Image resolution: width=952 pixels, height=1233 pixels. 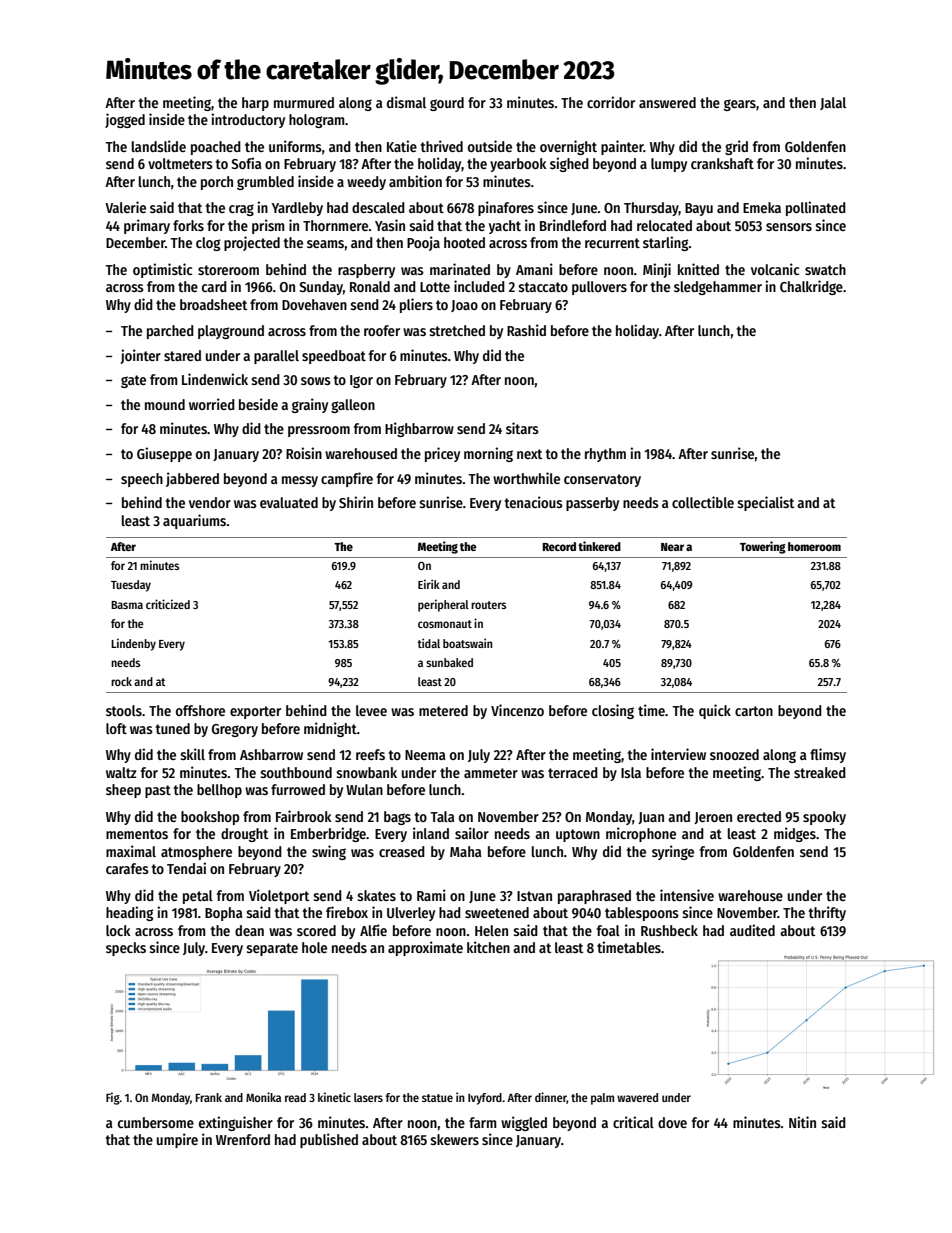 I want to click on Igor, so click(x=361, y=381).
